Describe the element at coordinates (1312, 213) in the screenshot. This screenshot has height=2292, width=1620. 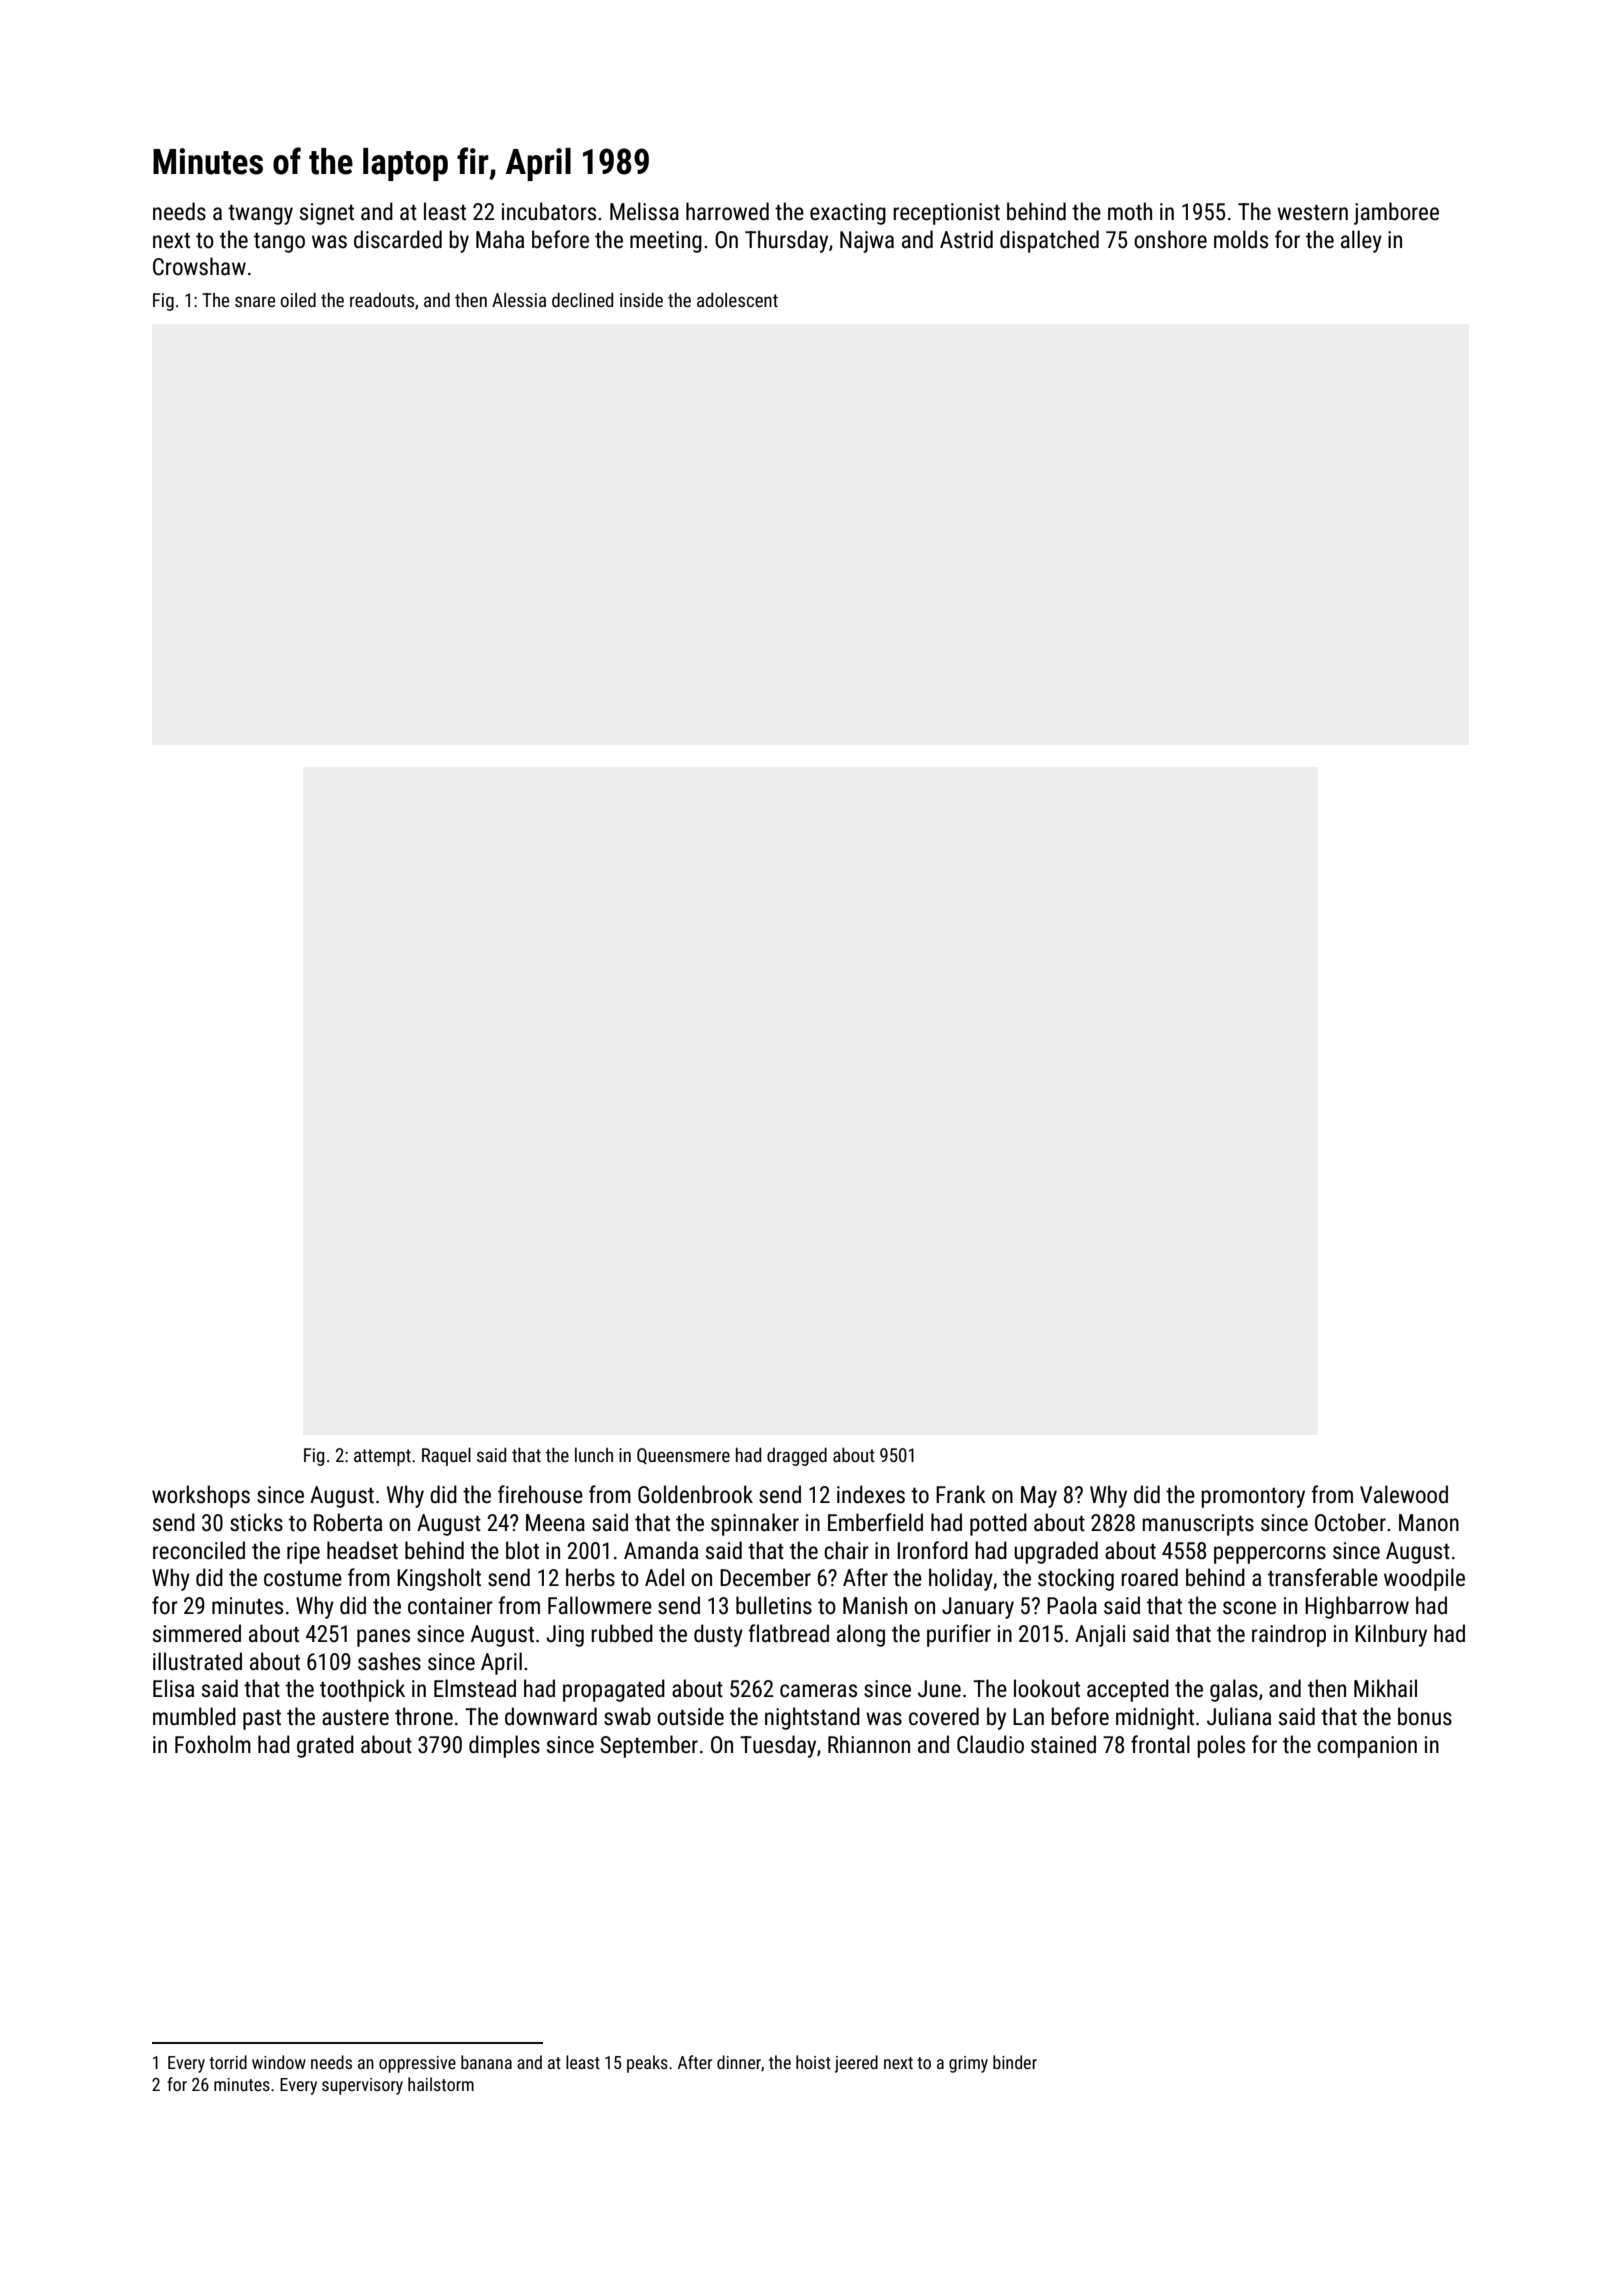
I see `western` at that location.
